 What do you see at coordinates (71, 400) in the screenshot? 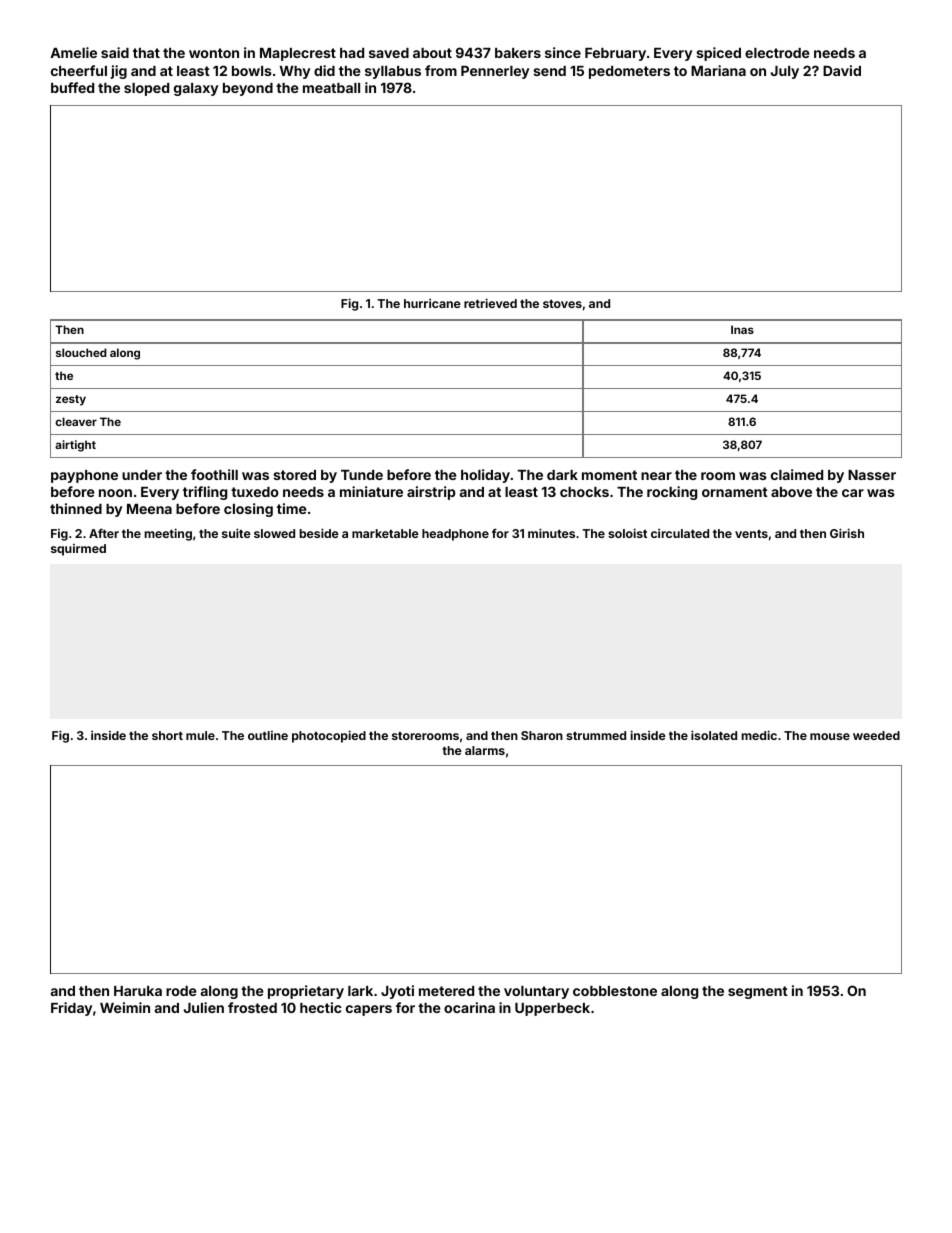
I see `zesty` at bounding box center [71, 400].
